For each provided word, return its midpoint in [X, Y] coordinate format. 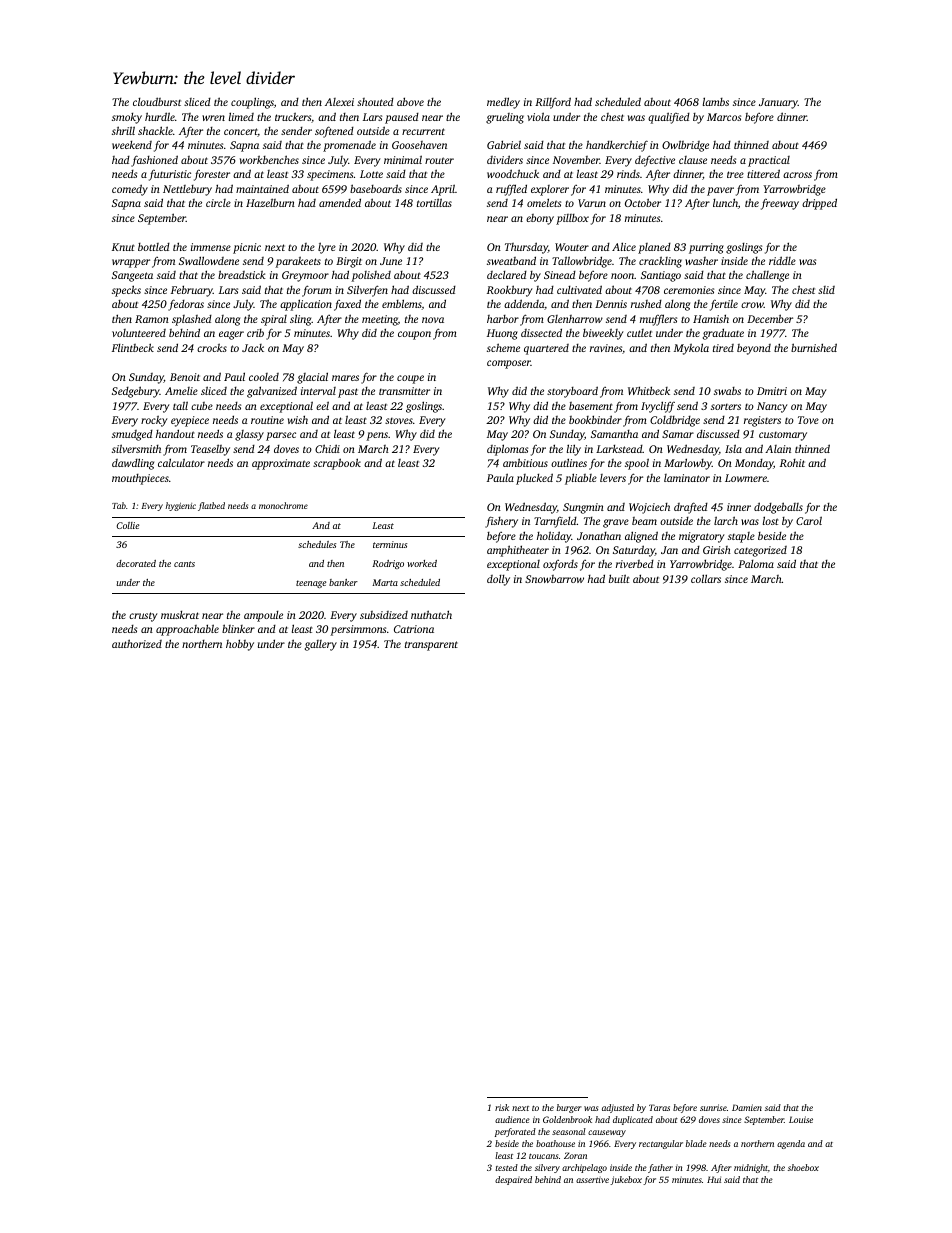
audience [512, 1119]
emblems [402, 304]
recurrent [423, 131]
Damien [747, 1107]
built [619, 578]
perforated [515, 1132]
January [778, 103]
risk [502, 1107]
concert [241, 132]
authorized [137, 643]
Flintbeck [133, 347]
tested [506, 1167]
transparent [431, 646]
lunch [725, 202]
